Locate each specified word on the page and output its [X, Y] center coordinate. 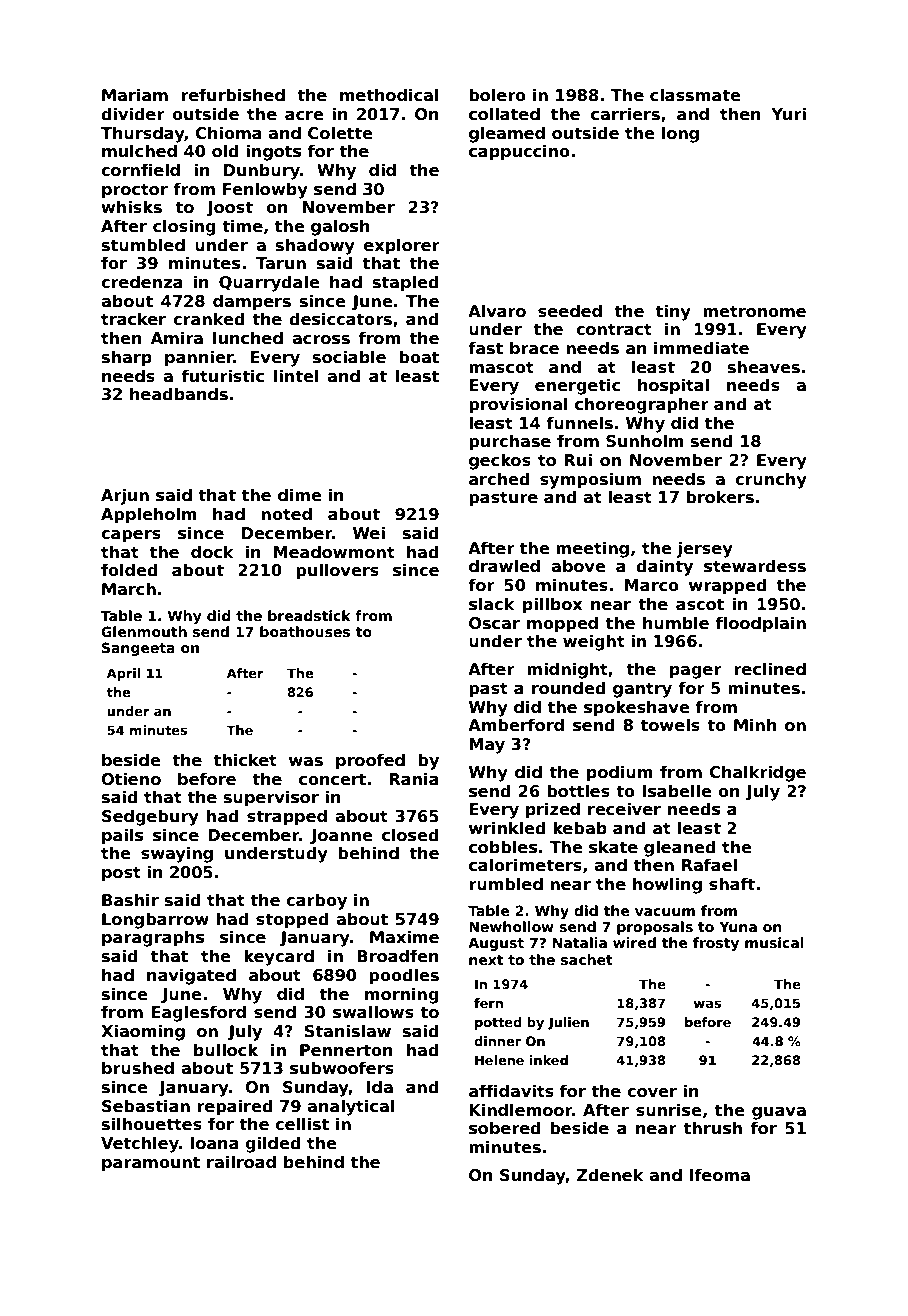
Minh [755, 724]
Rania [414, 779]
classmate [695, 95]
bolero [497, 95]
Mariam [135, 94]
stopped [292, 920]
